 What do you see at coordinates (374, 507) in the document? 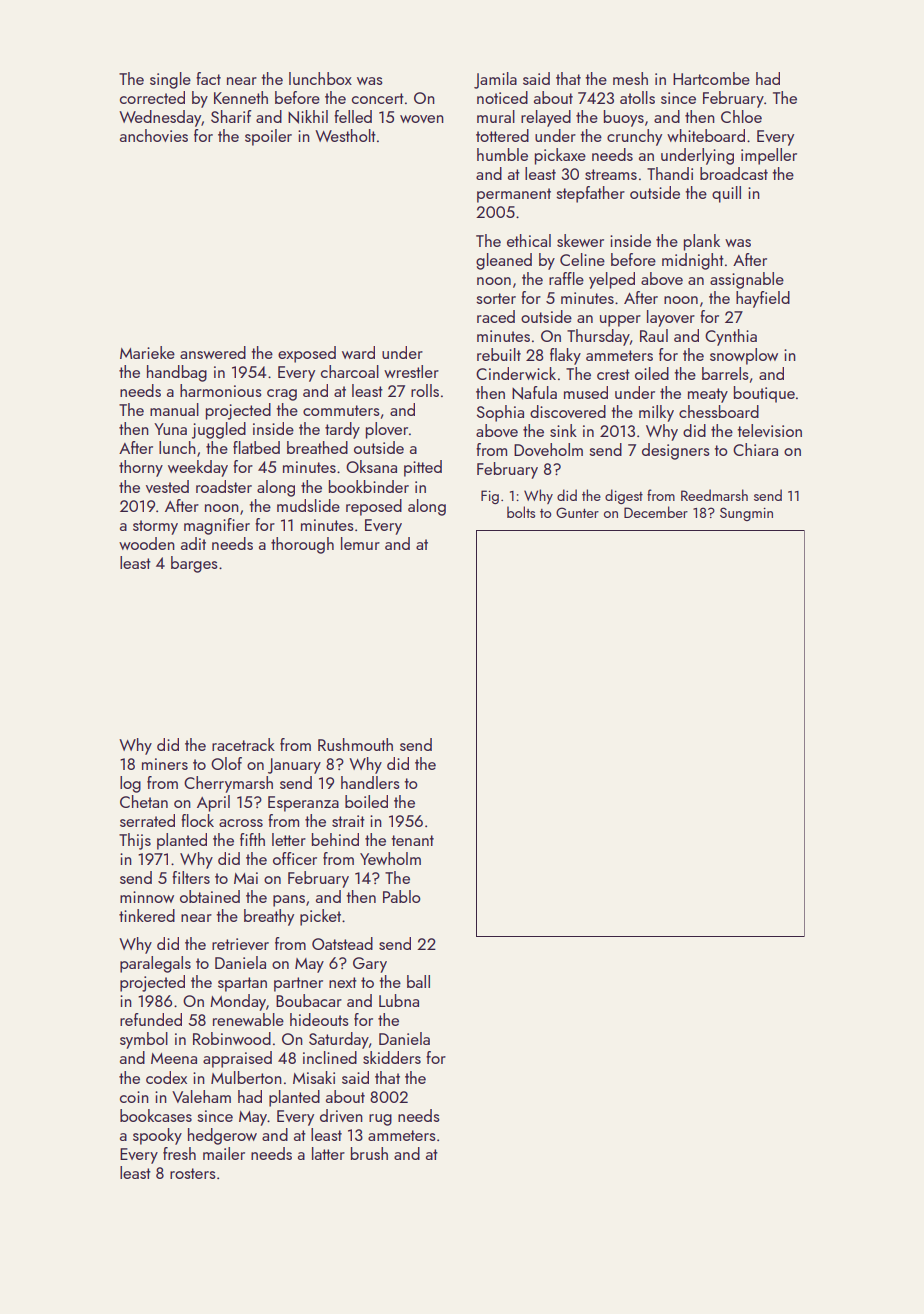
I see `reposed` at bounding box center [374, 507].
